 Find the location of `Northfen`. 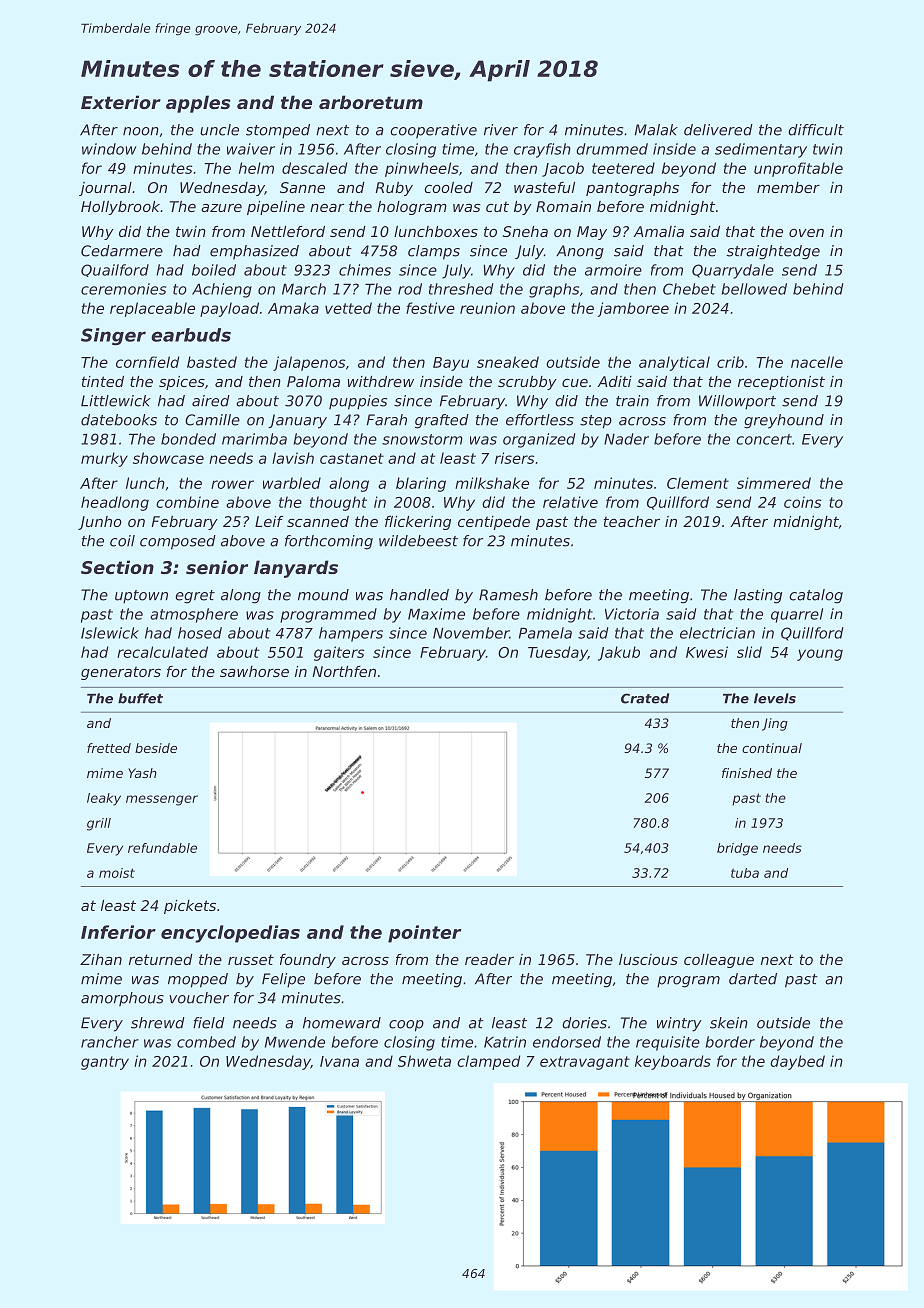

Northfen is located at coordinates (344, 671).
